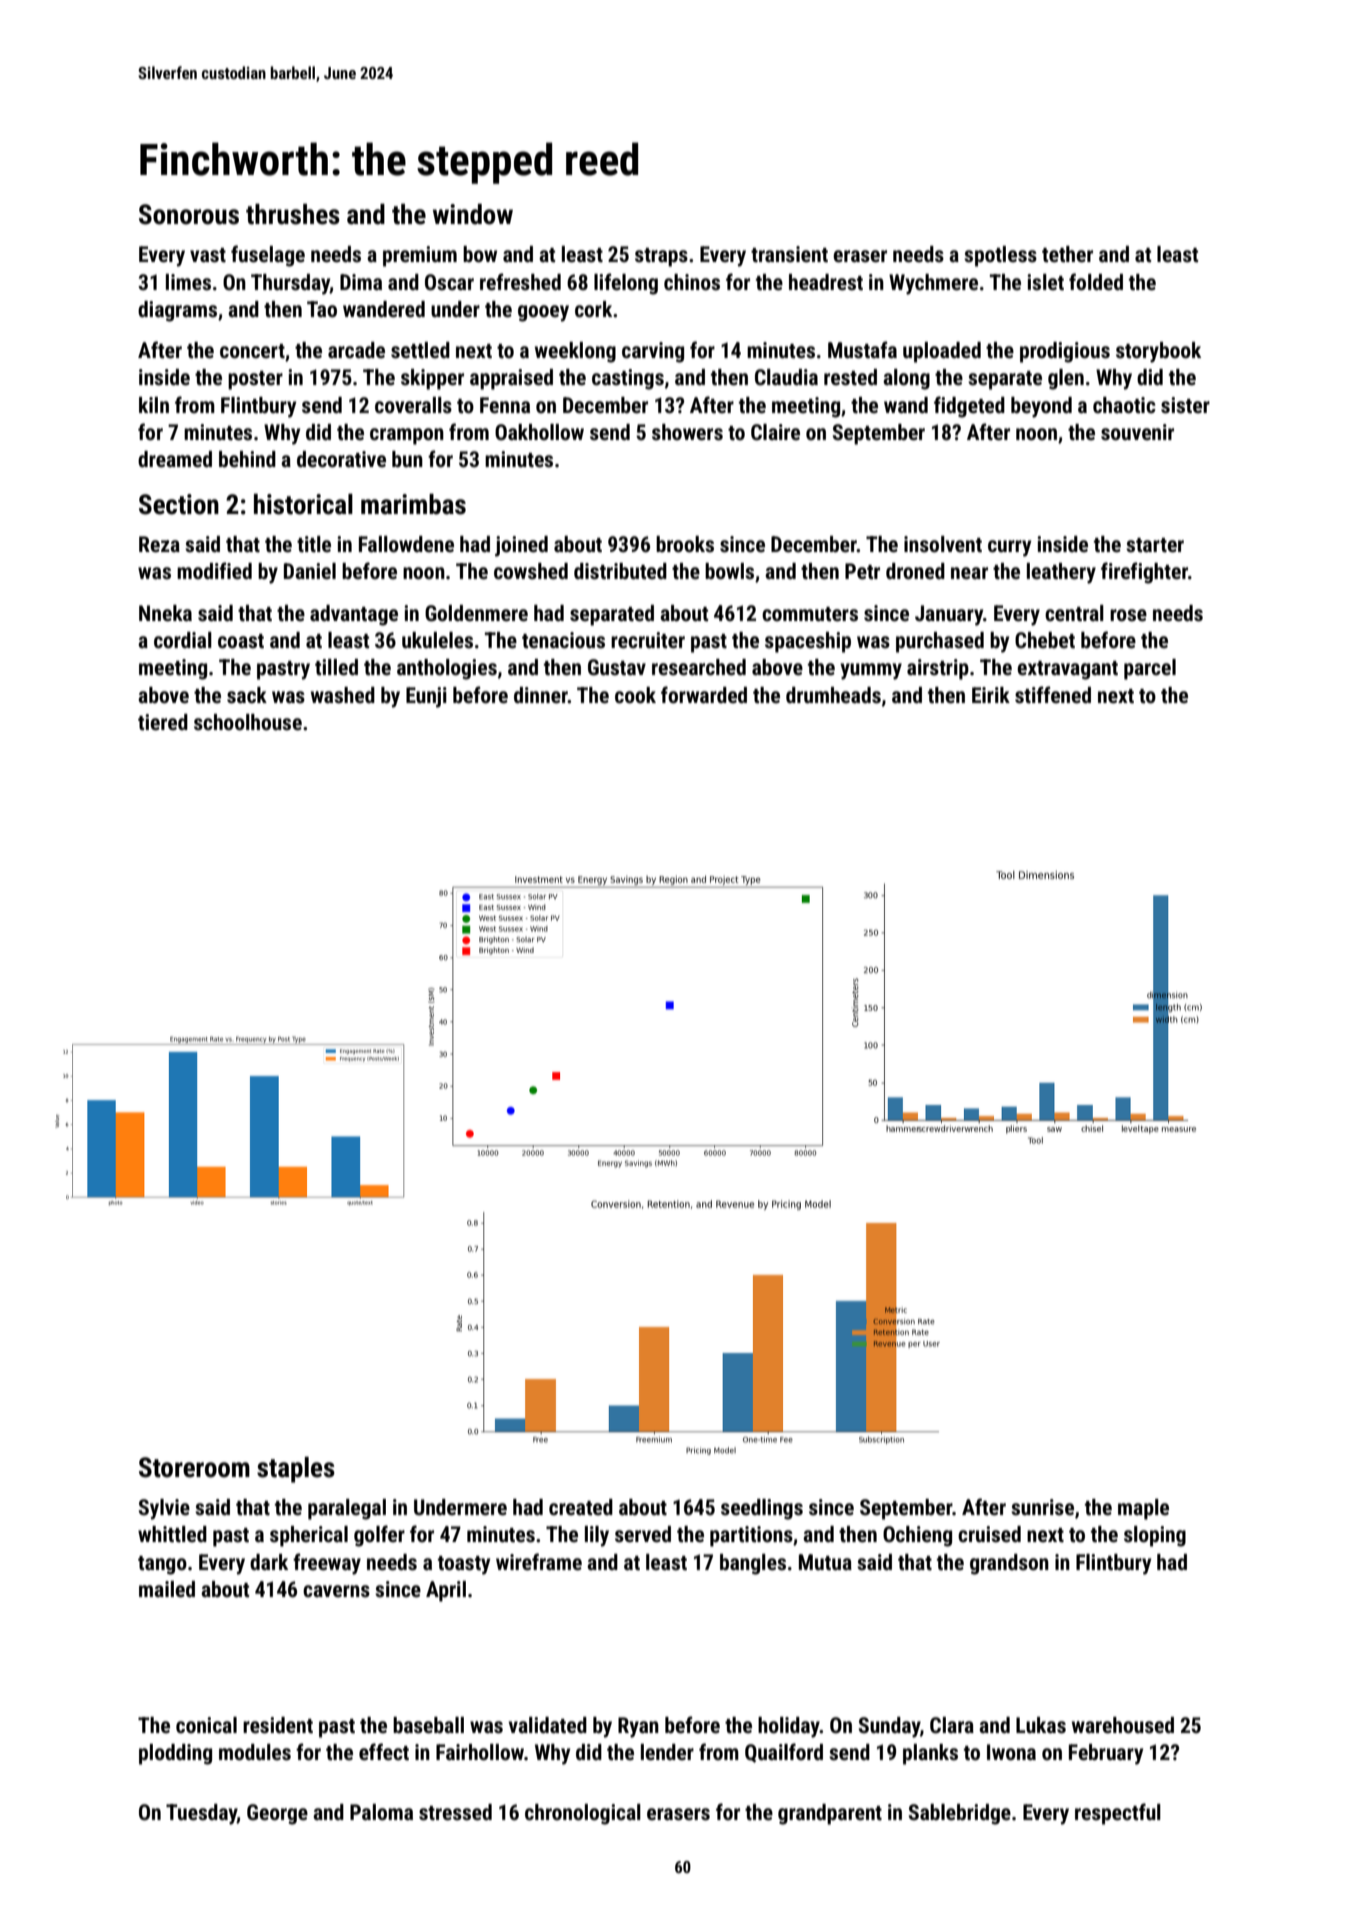 This screenshot has width=1349, height=1908. Describe the element at coordinates (628, 379) in the screenshot. I see `castings` at that location.
